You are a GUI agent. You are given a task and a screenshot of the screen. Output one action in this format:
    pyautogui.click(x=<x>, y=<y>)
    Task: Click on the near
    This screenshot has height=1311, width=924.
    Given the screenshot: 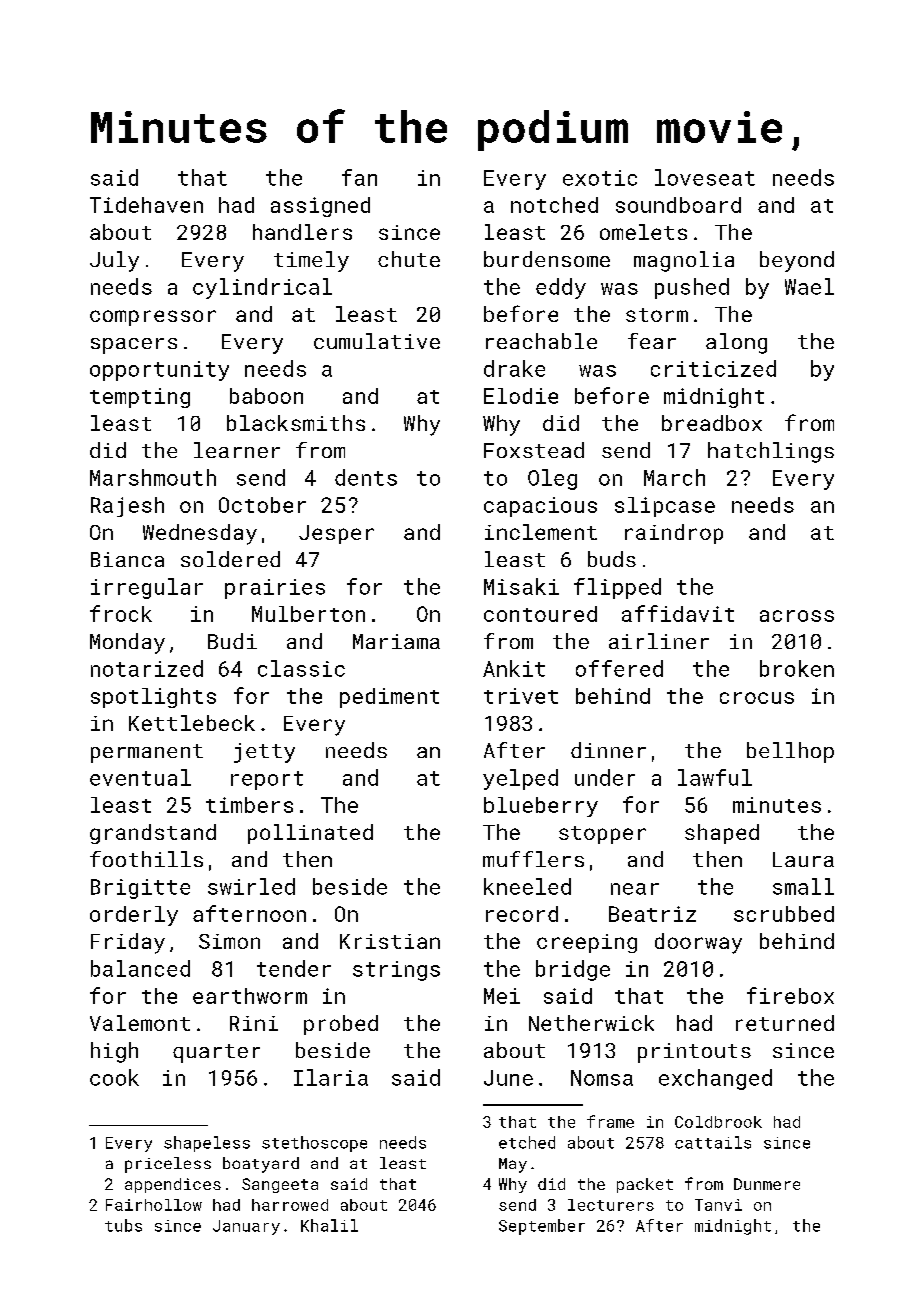 What is the action you would take?
    pyautogui.click(x=635, y=889)
